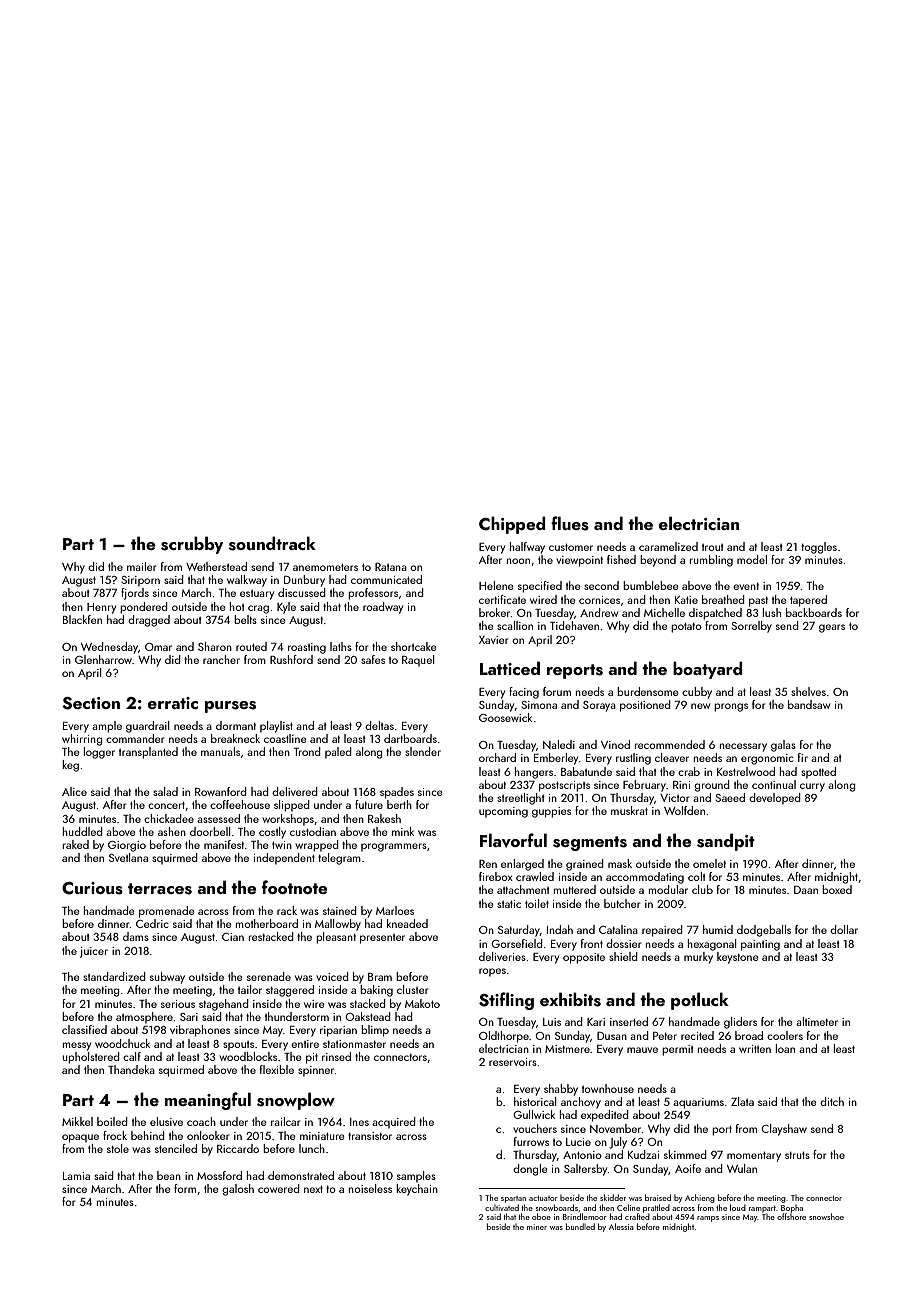 The width and height of the screenshot is (924, 1308). I want to click on altimeter, so click(817, 1021).
